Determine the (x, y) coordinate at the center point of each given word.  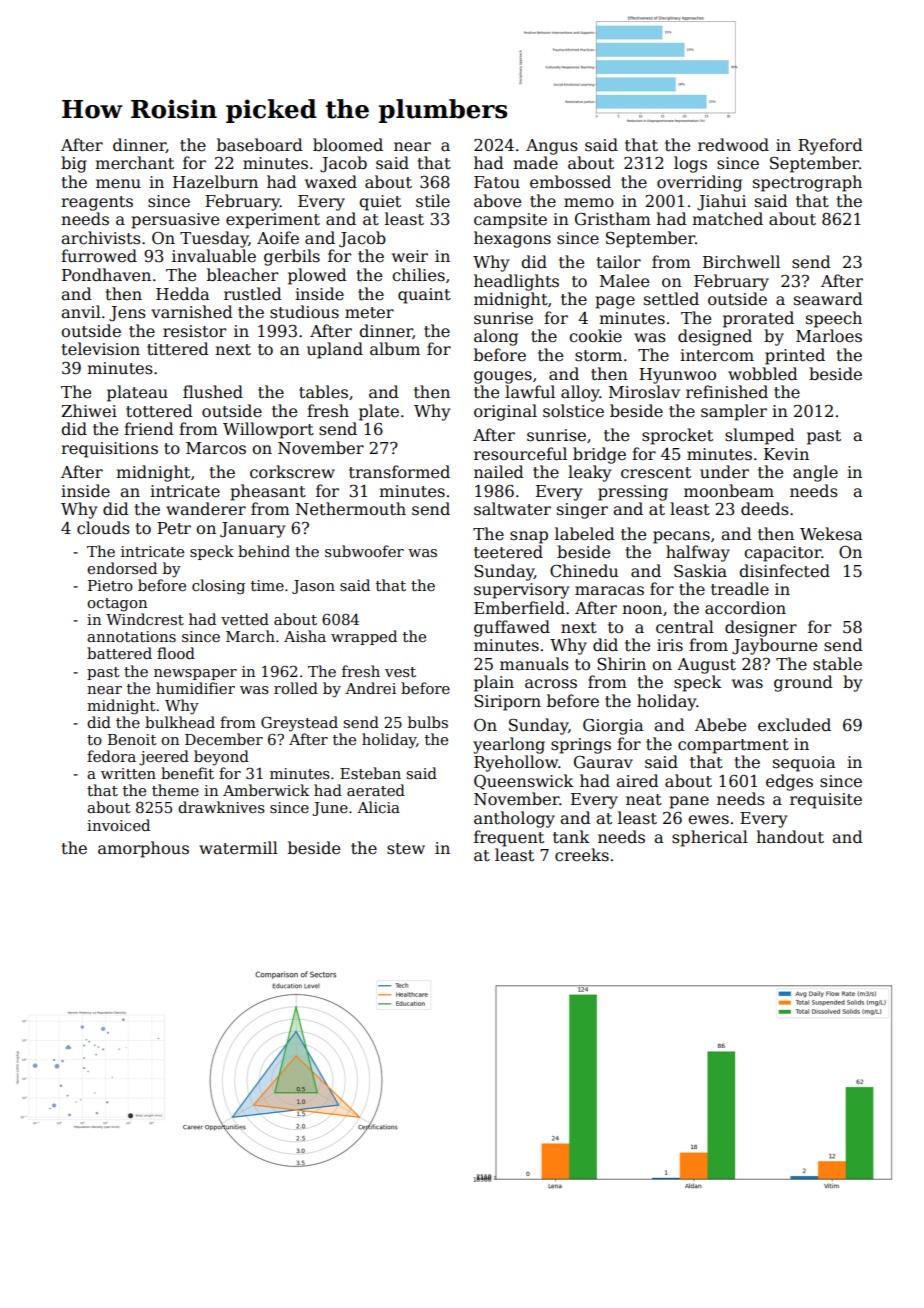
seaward (828, 299)
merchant (134, 163)
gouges (503, 377)
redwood (733, 144)
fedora (111, 756)
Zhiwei (89, 410)
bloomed (348, 145)
